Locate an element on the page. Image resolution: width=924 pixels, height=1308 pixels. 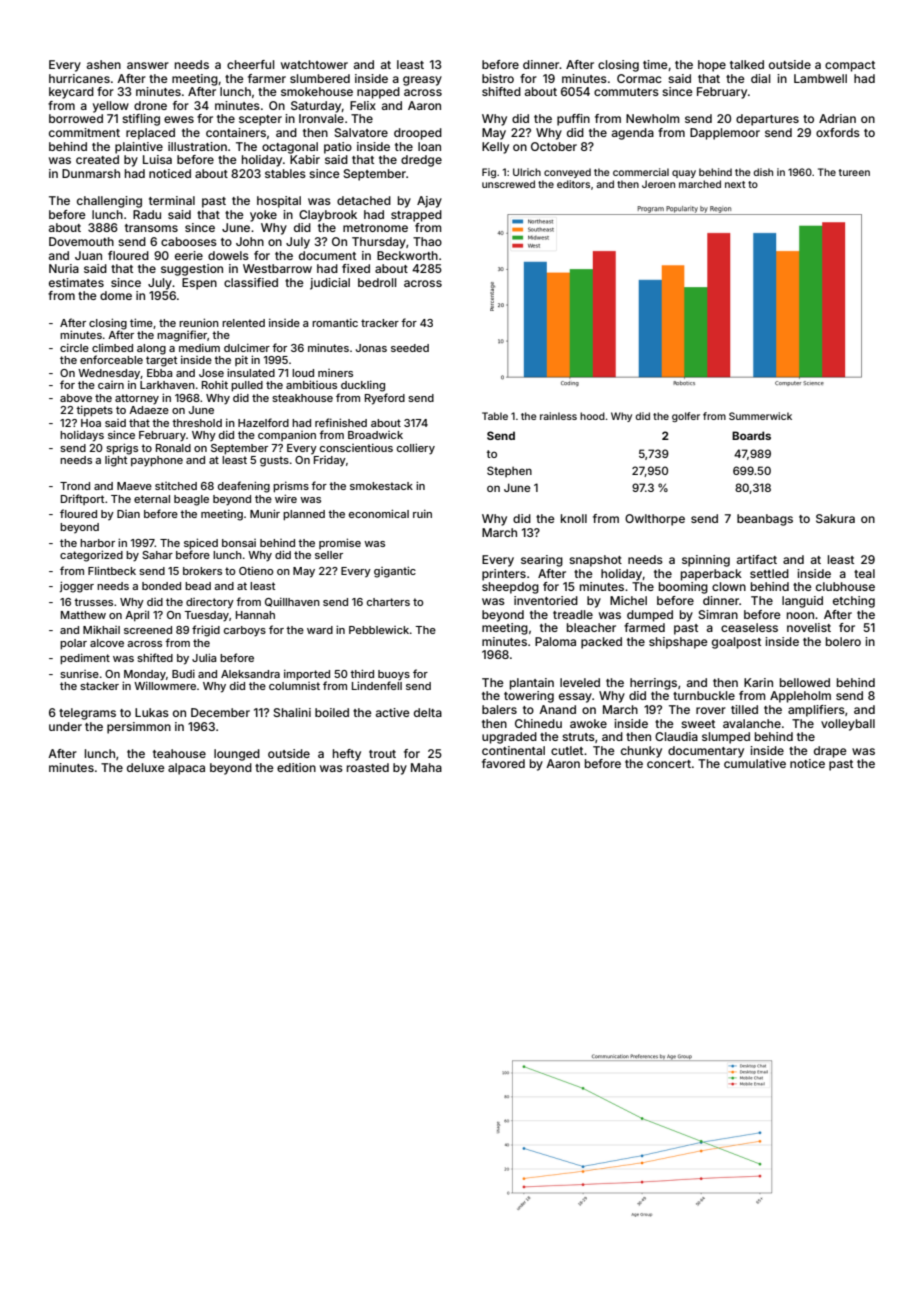
Ajay is located at coordinates (429, 202).
